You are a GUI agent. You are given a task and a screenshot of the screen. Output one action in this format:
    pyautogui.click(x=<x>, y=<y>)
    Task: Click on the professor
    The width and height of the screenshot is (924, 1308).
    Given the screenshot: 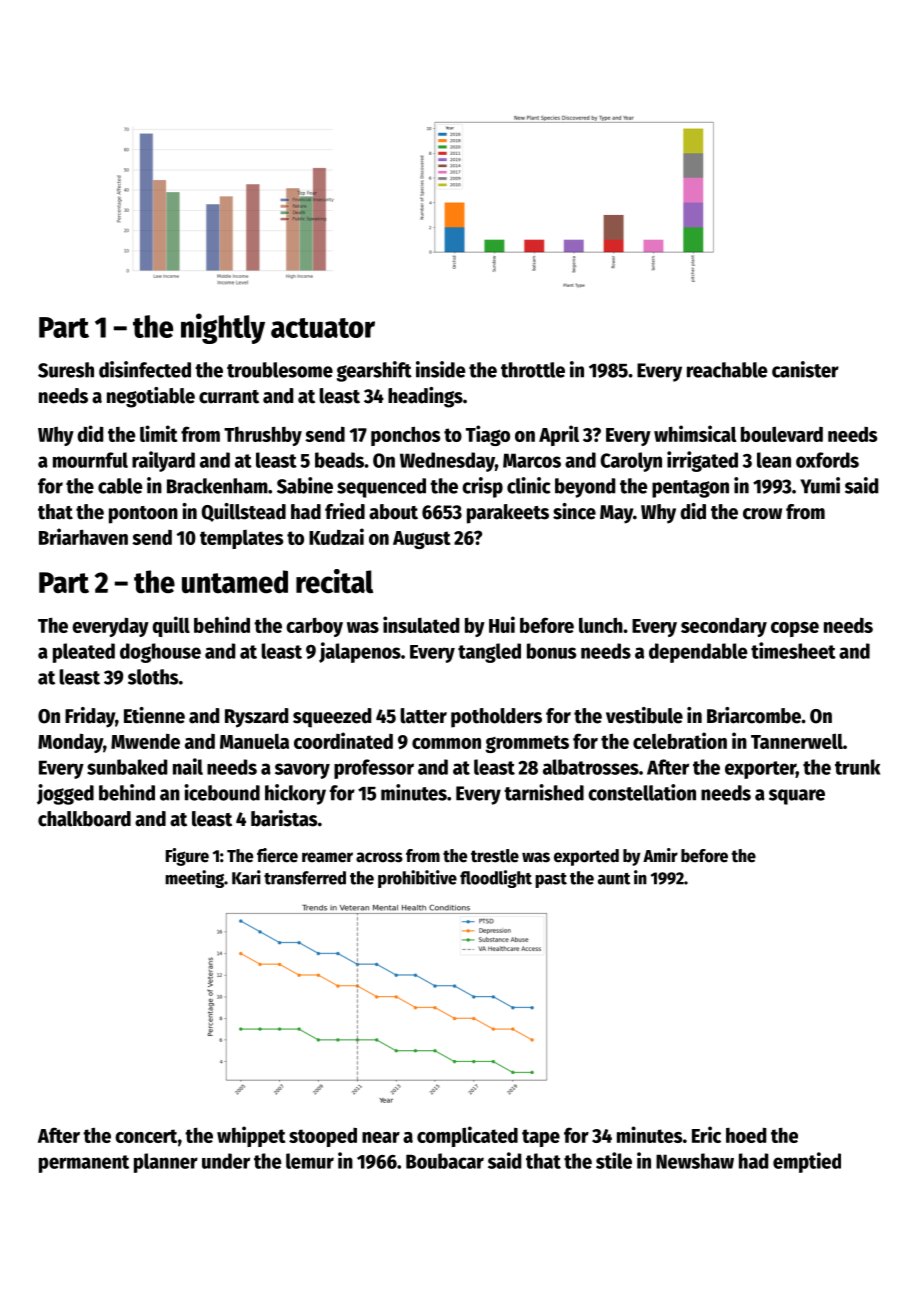 What is the action you would take?
    pyautogui.click(x=374, y=769)
